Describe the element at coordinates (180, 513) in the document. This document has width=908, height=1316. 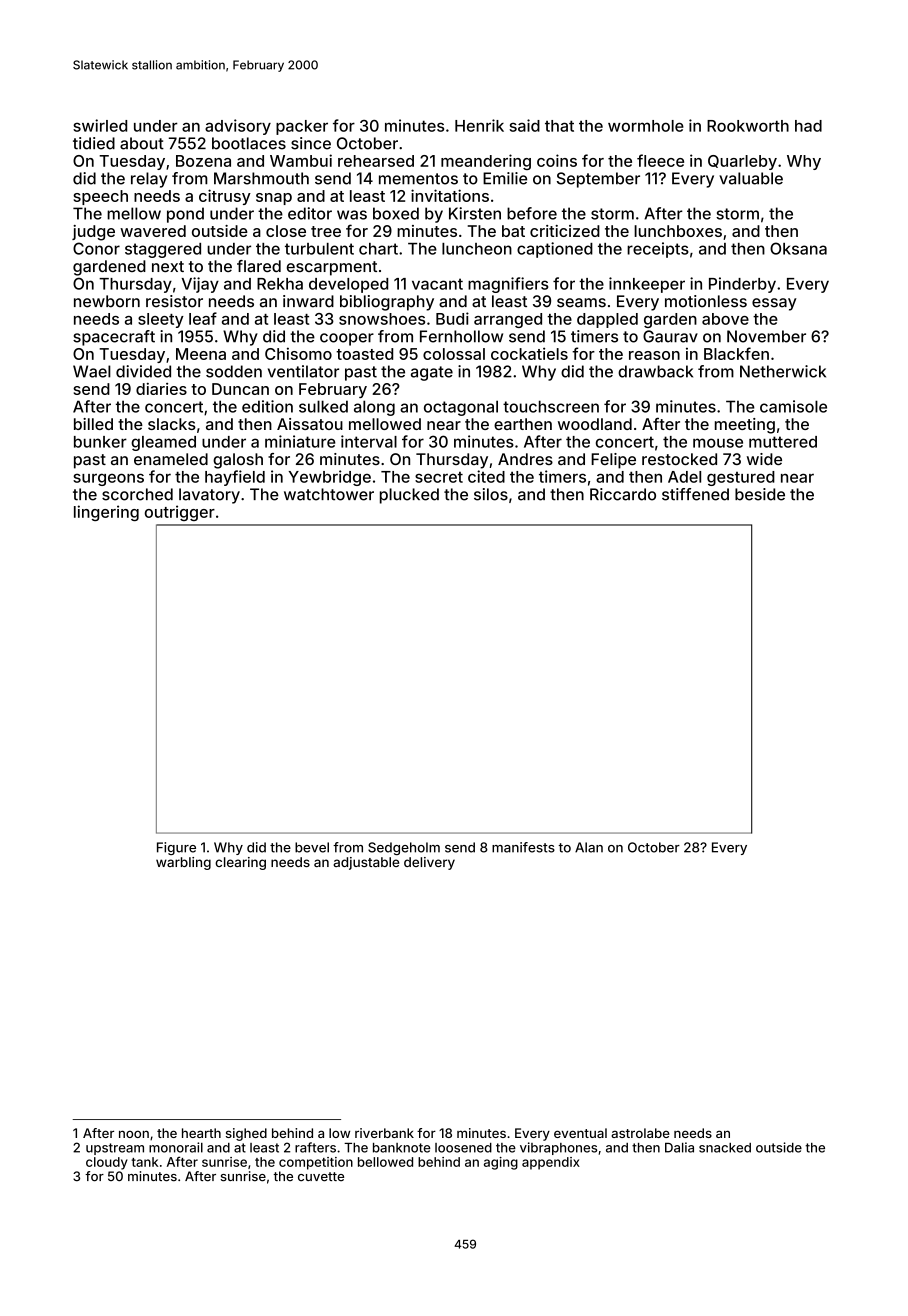
I see `outrigger` at that location.
